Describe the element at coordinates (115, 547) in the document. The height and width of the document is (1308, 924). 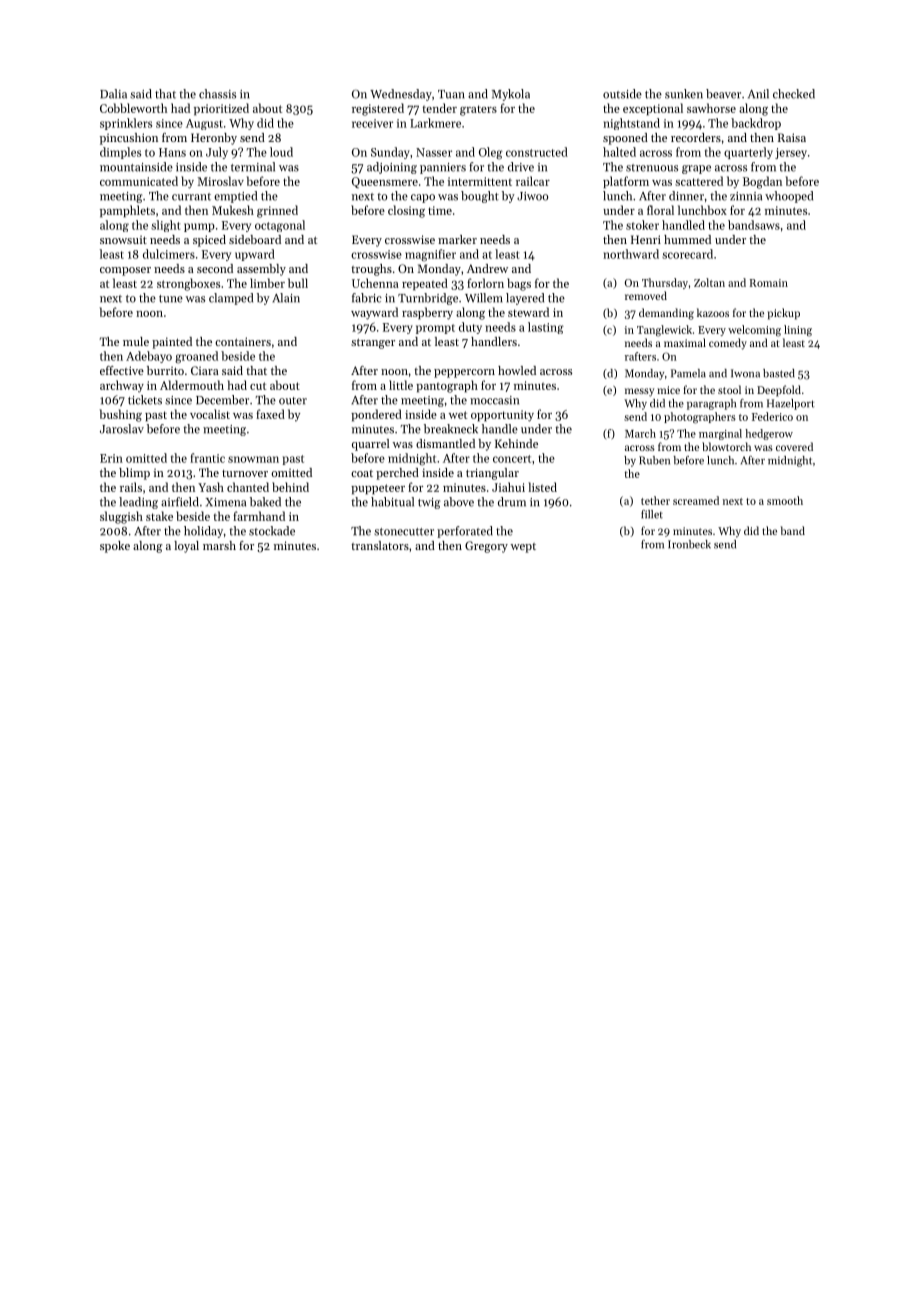
I see `spoke` at that location.
